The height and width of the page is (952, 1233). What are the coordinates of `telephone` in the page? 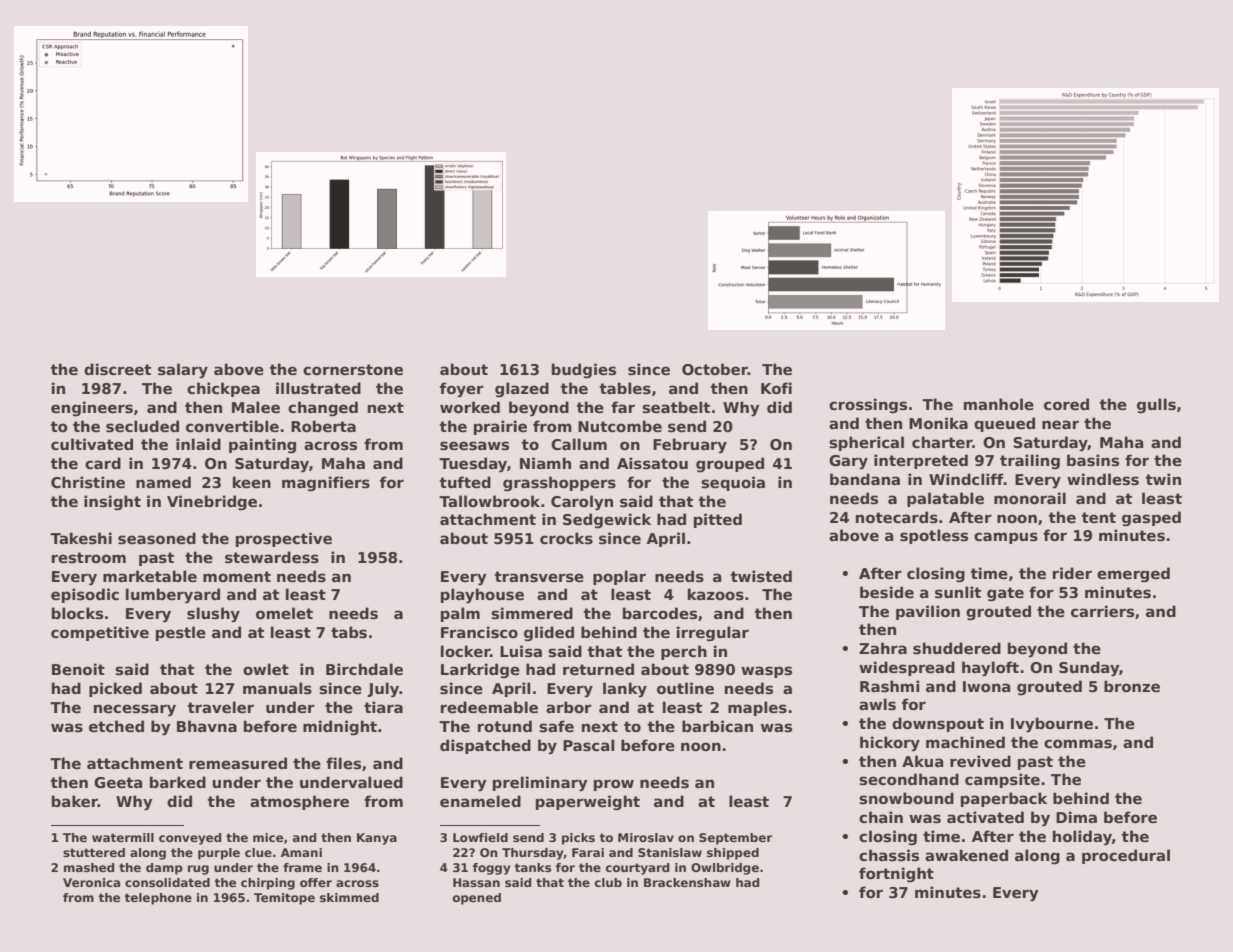 It's located at (158, 899).
